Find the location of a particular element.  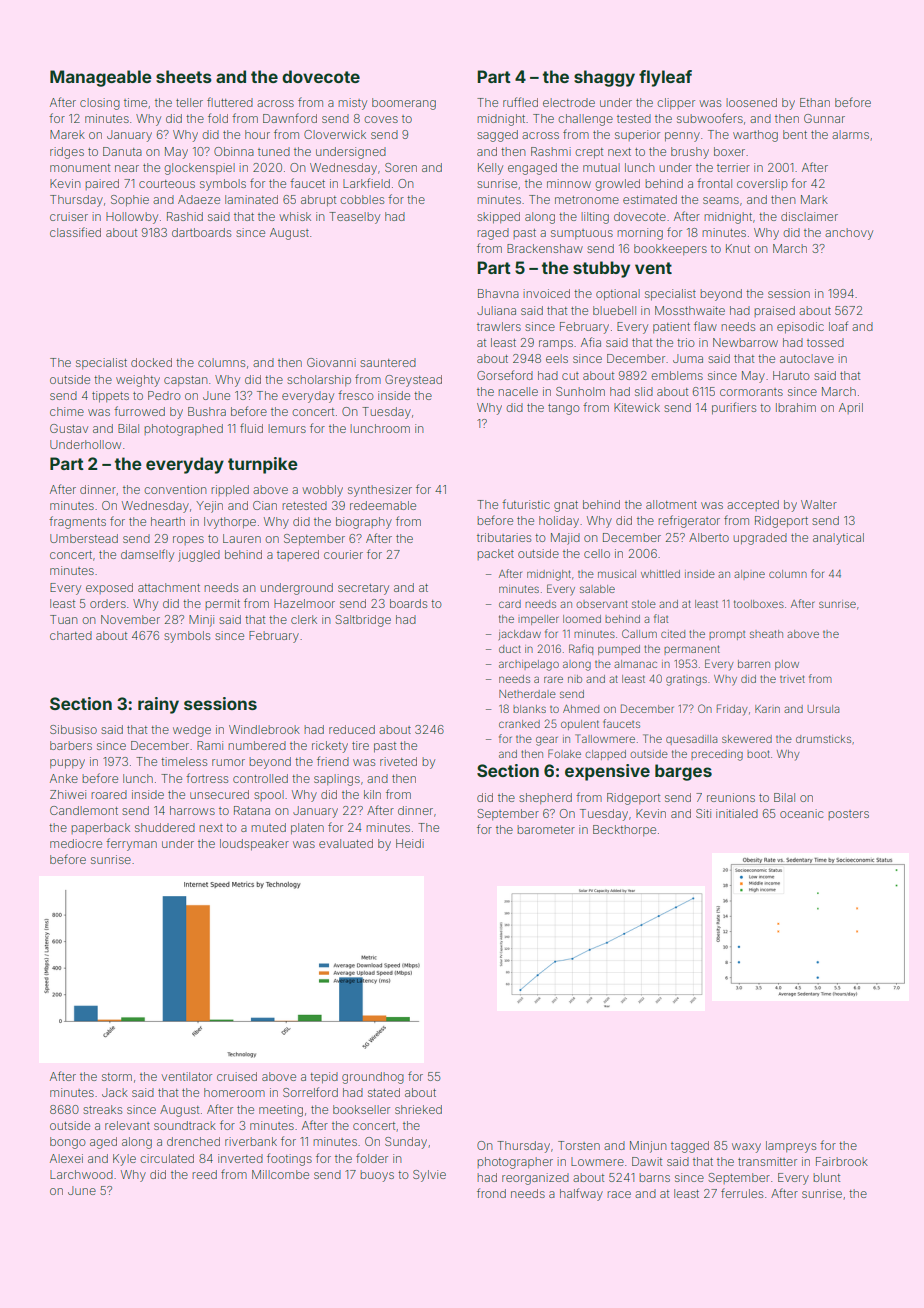

synthesizer is located at coordinates (380, 491).
